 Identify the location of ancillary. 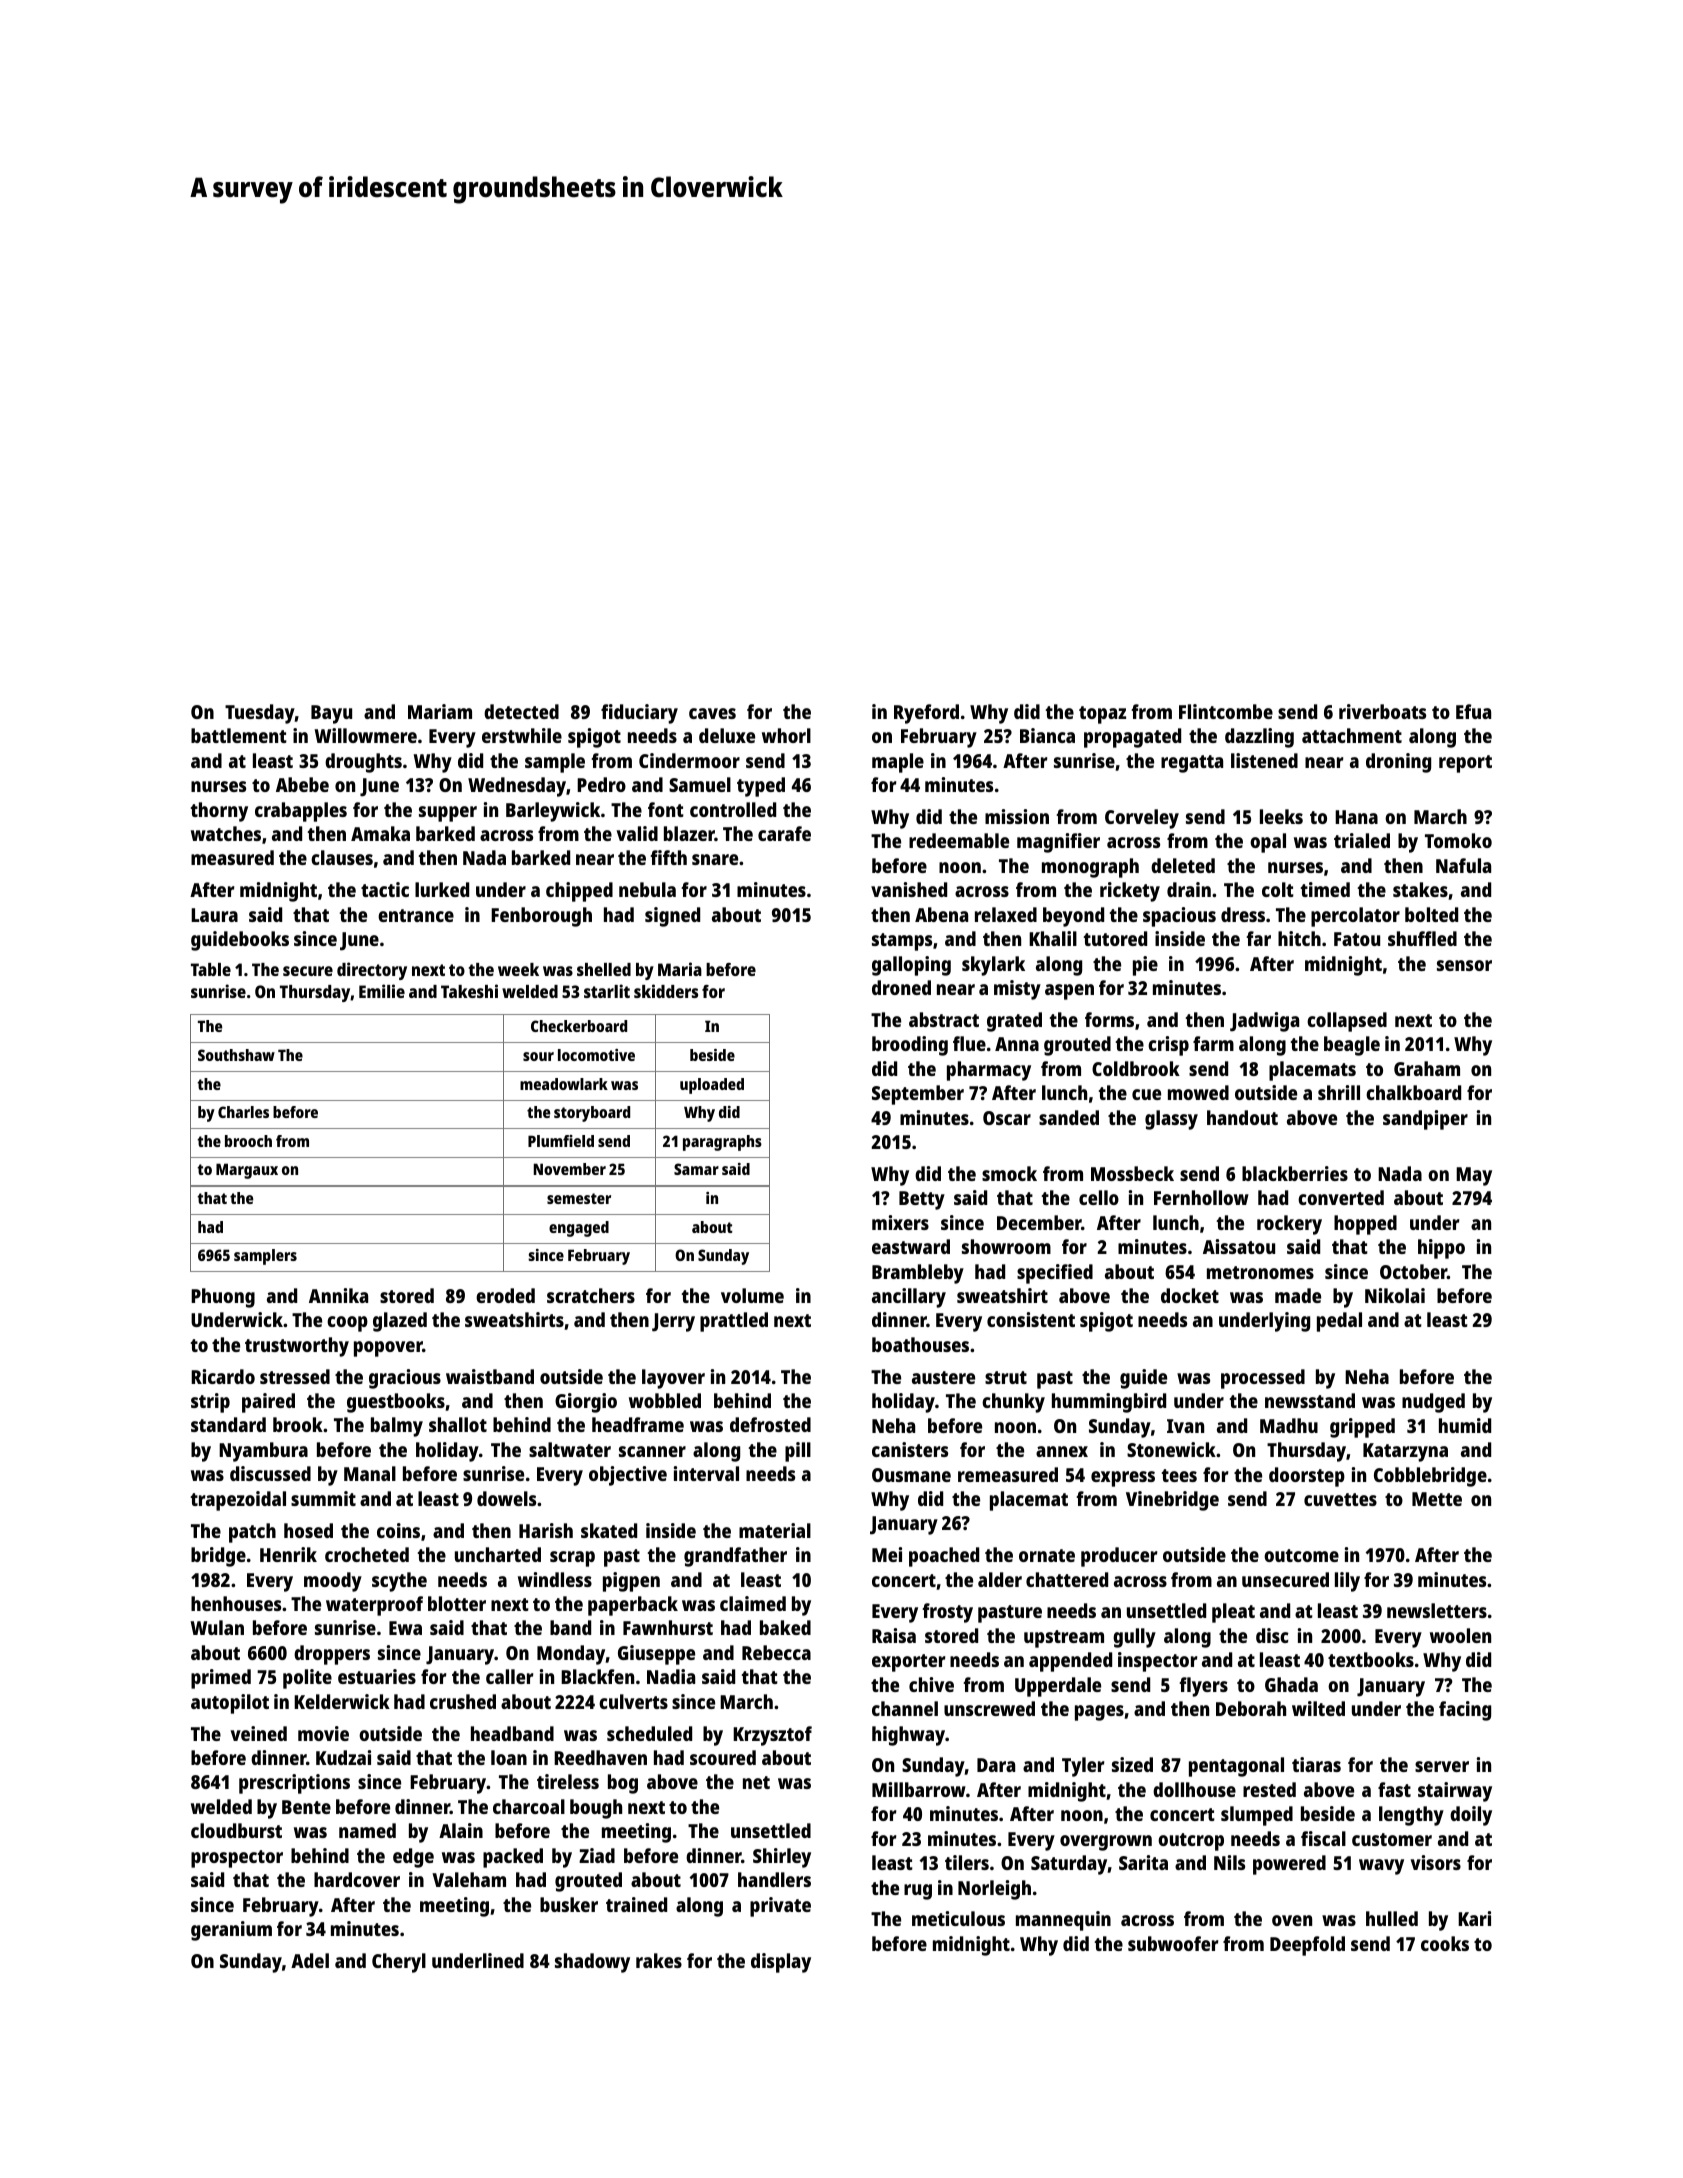
(909, 1298).
